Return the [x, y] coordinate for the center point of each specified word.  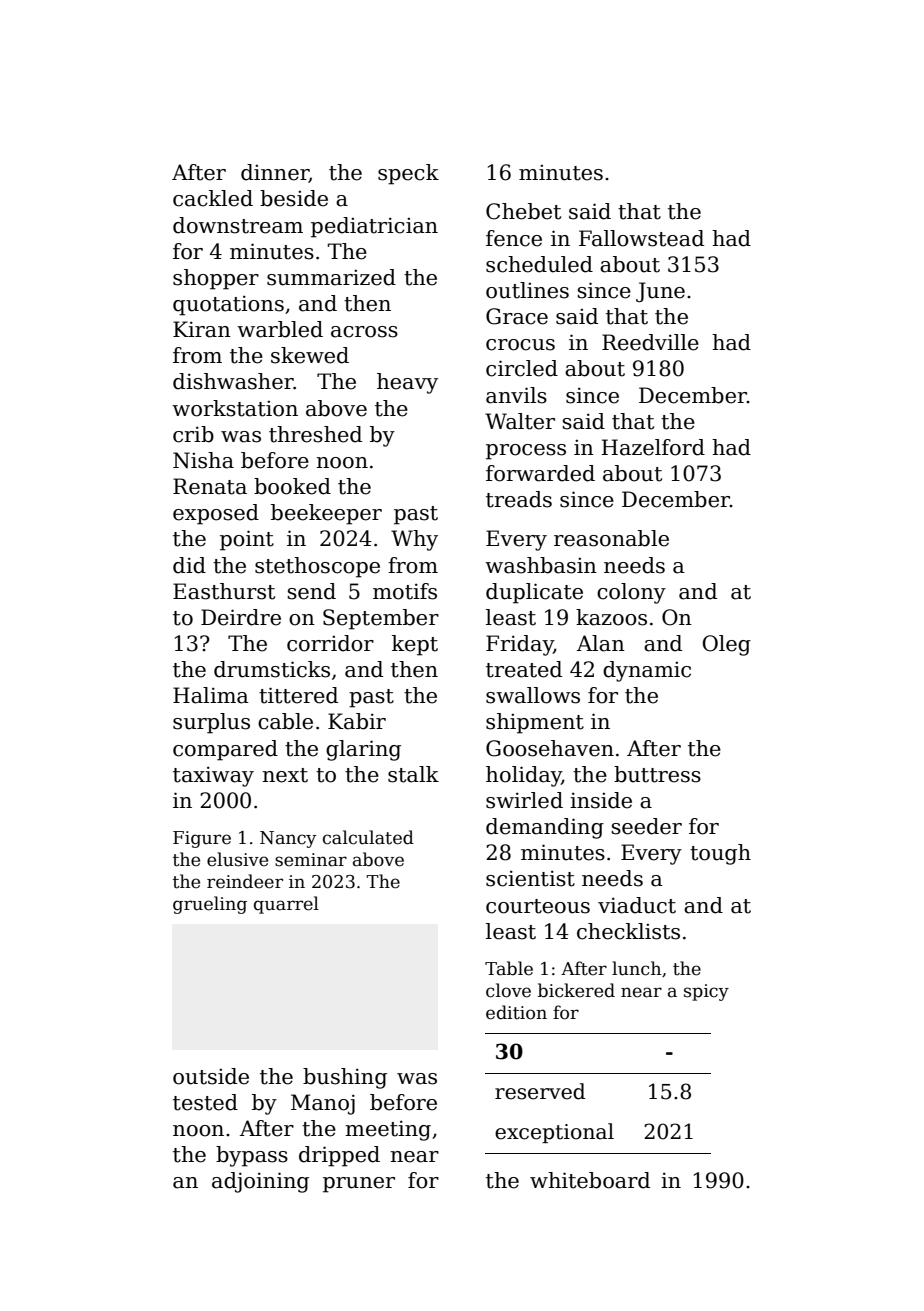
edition [516, 1012]
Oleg [726, 645]
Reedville [650, 342]
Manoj [323, 1104]
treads [519, 499]
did [189, 565]
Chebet [523, 211]
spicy [706, 992]
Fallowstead [641, 238]
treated [524, 669]
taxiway [213, 776]
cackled [213, 198]
